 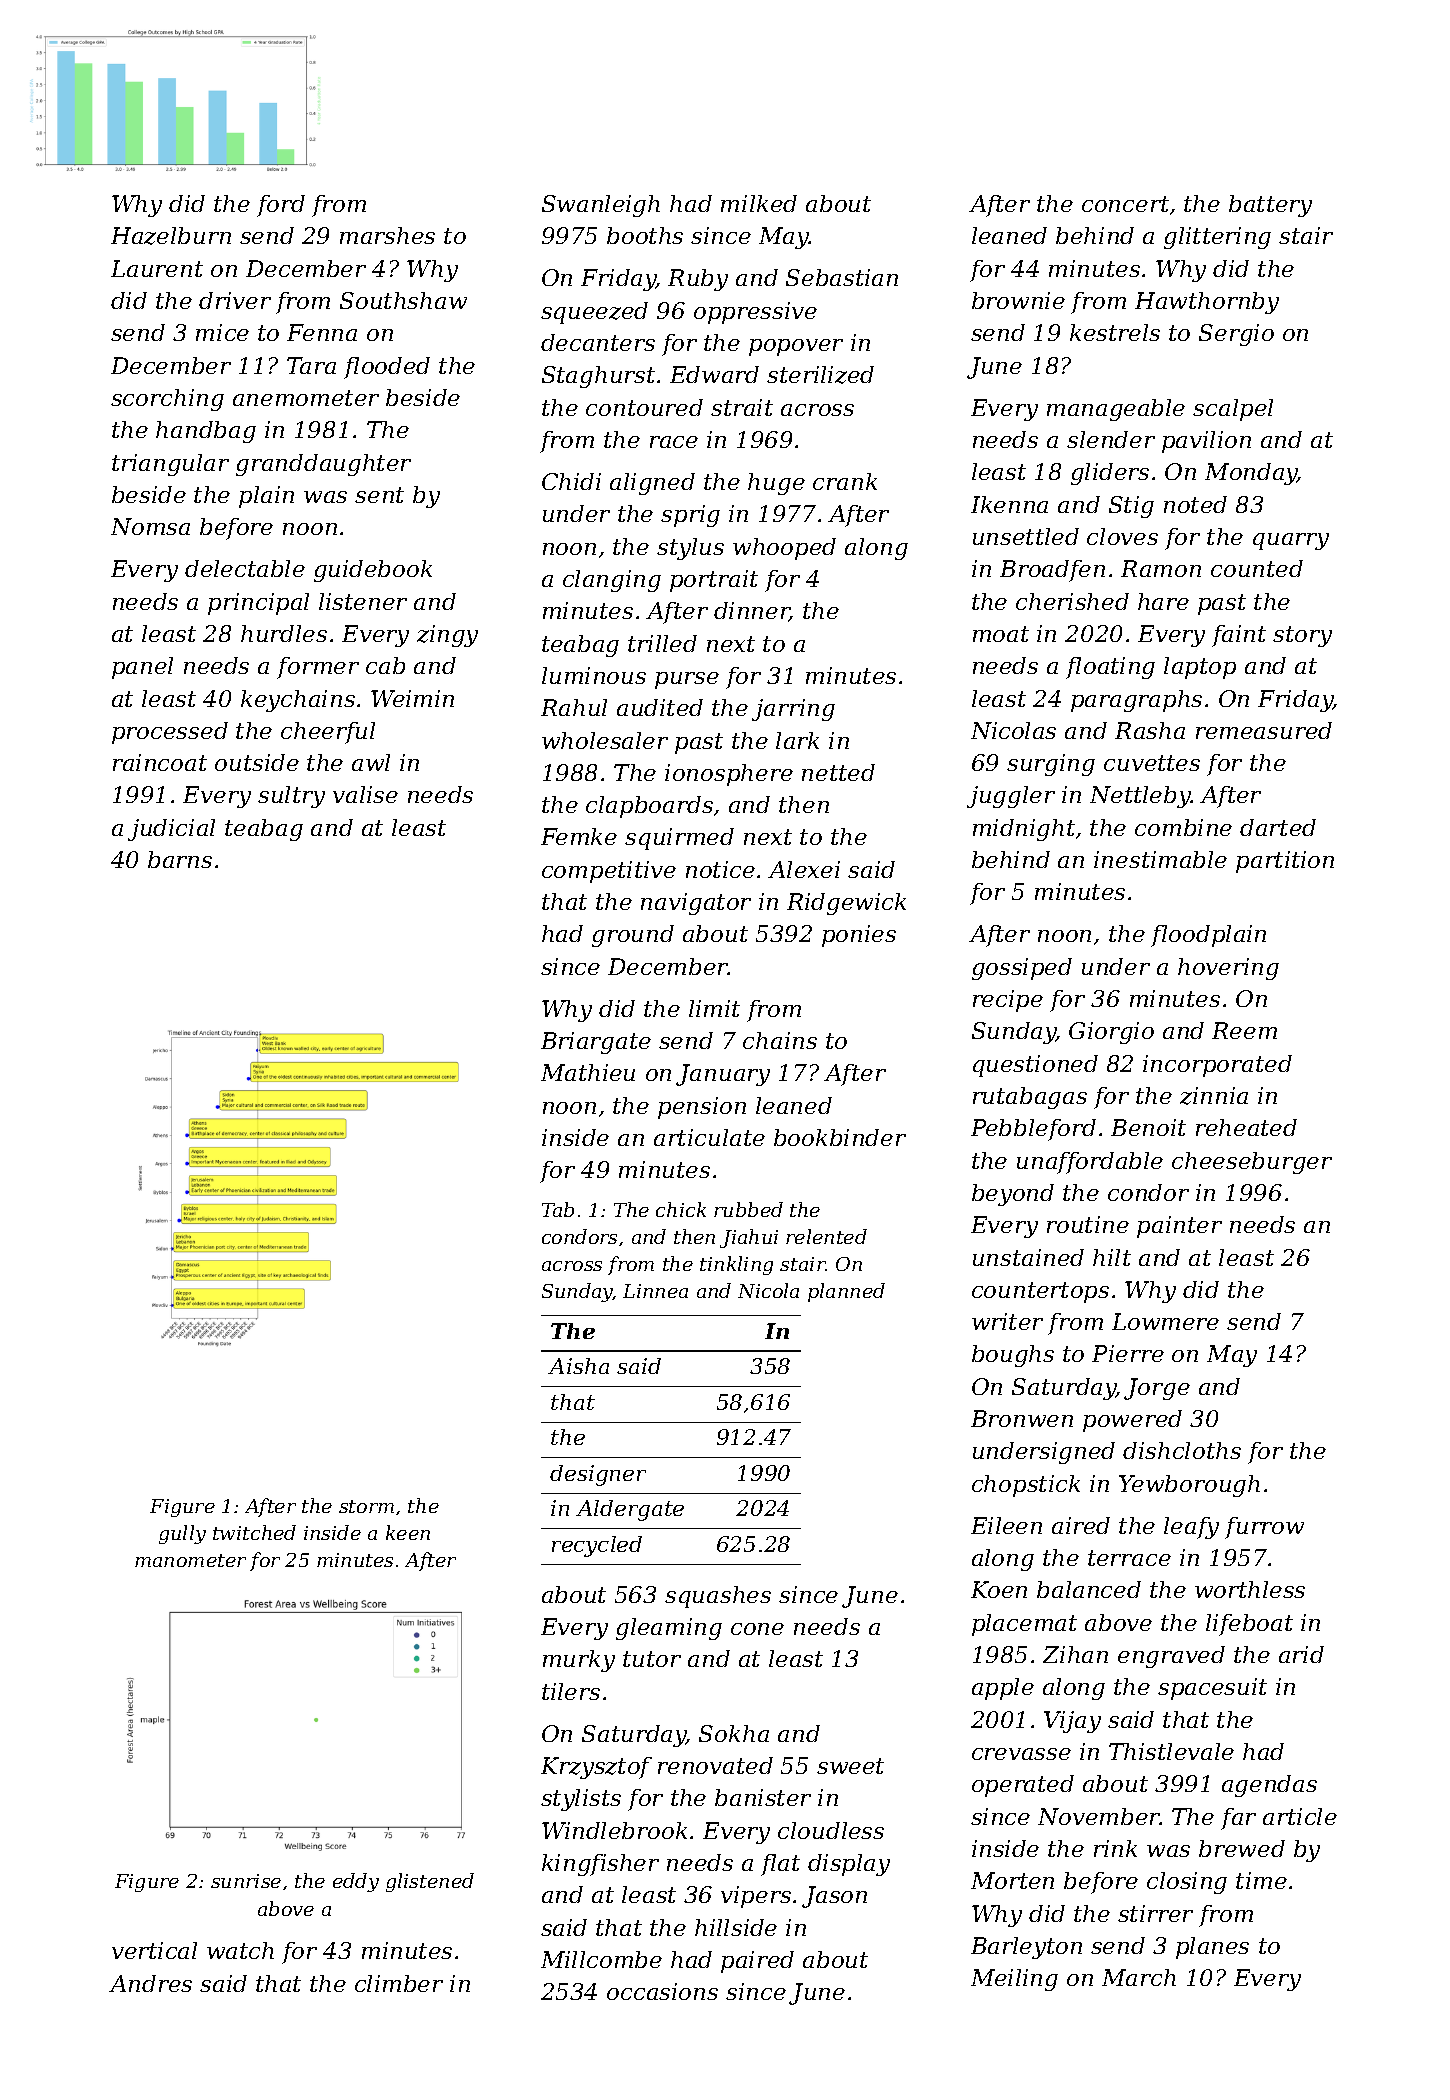 I want to click on Reem, so click(x=1244, y=1030).
